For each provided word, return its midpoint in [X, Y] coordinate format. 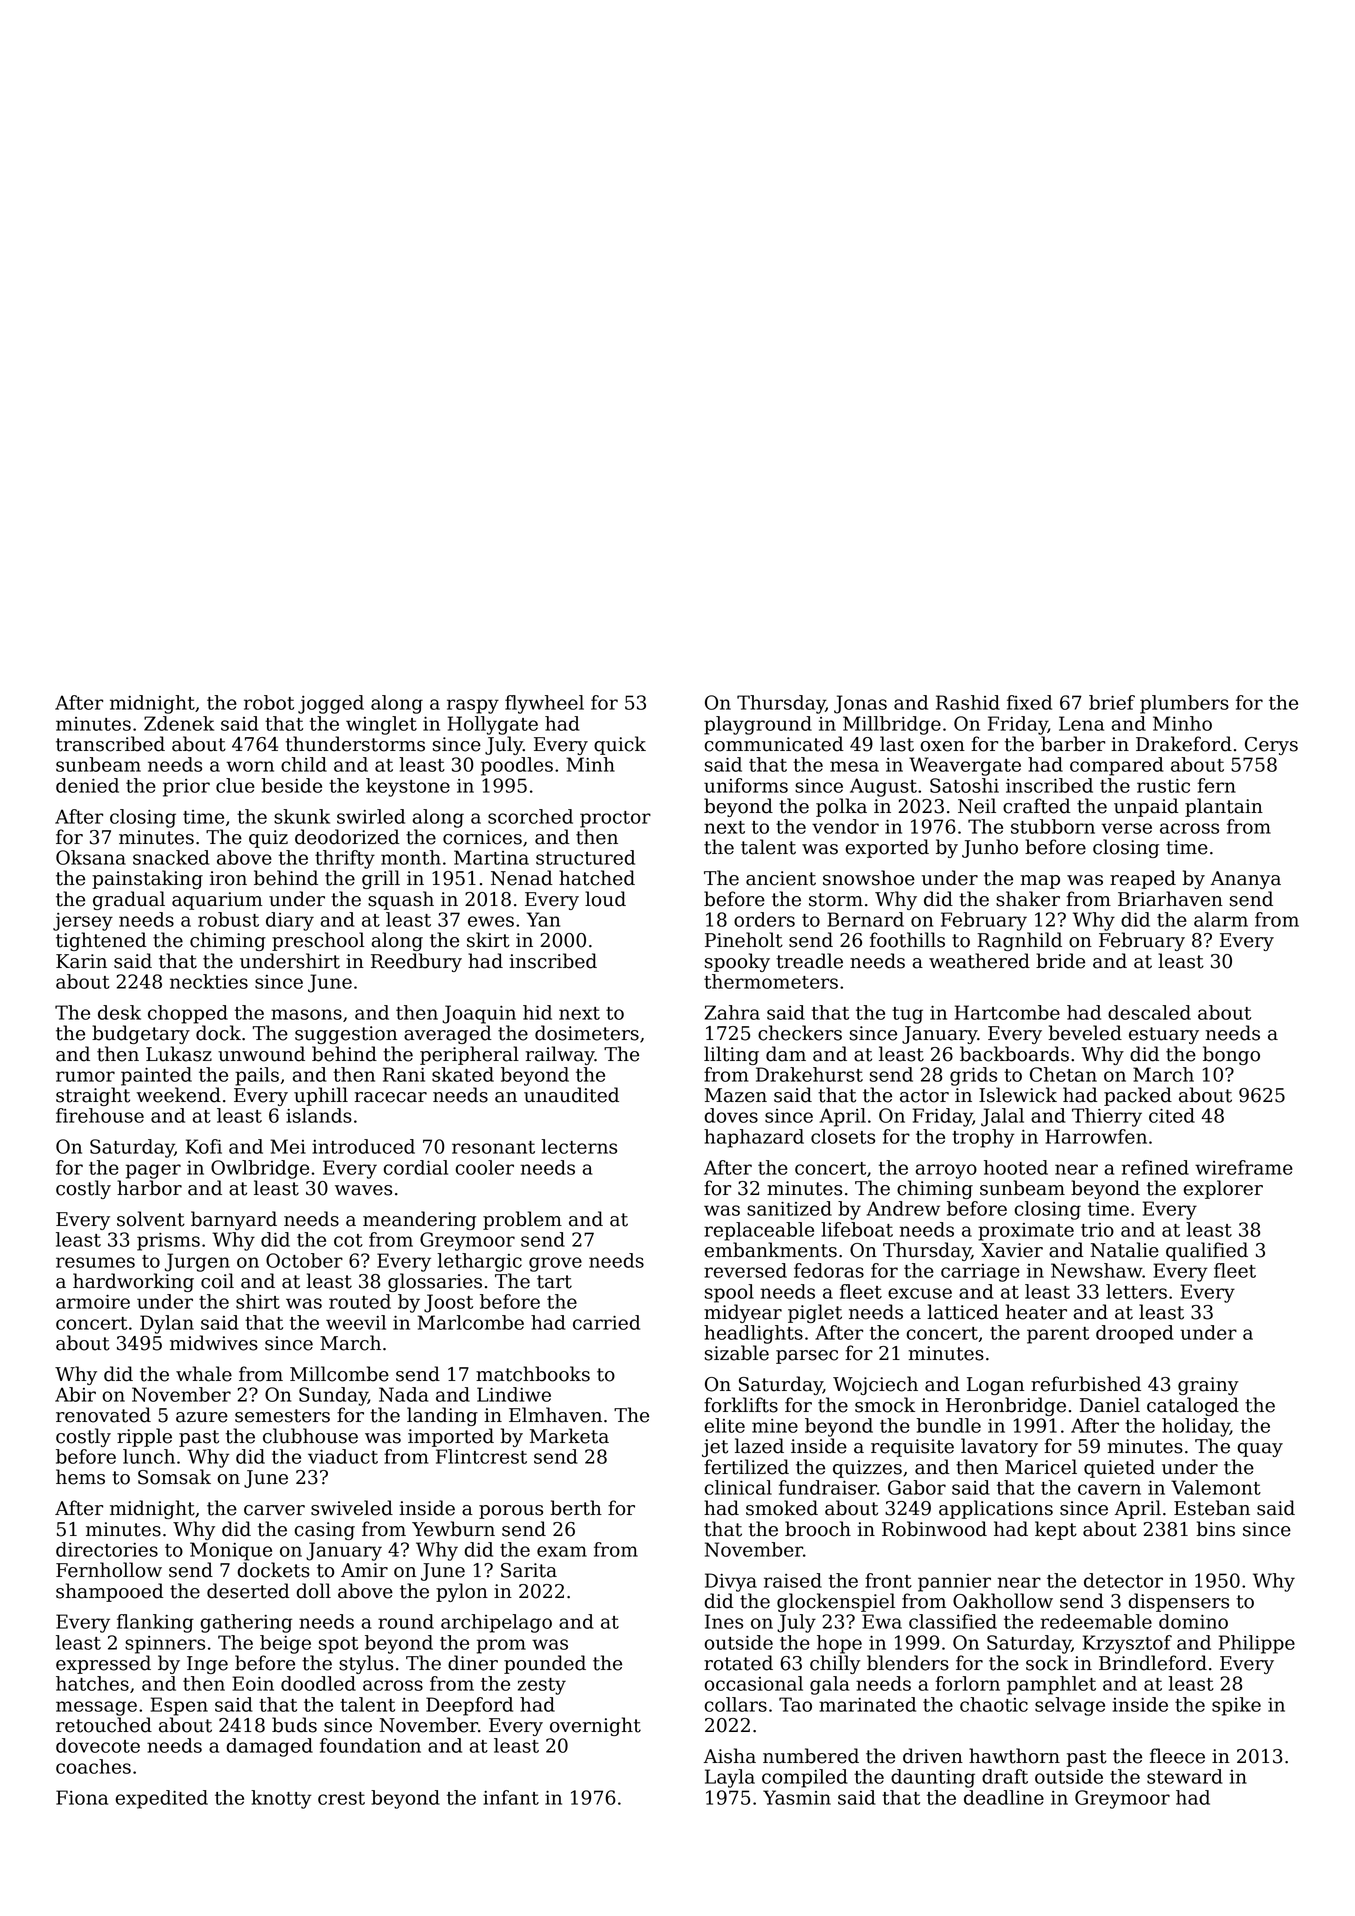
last [897, 744]
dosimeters [587, 1033]
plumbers [1184, 704]
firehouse [100, 1115]
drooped [1135, 1334]
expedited [161, 1799]
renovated [103, 1415]
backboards [1014, 1054]
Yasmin [797, 1797]
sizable [737, 1353]
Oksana [91, 857]
